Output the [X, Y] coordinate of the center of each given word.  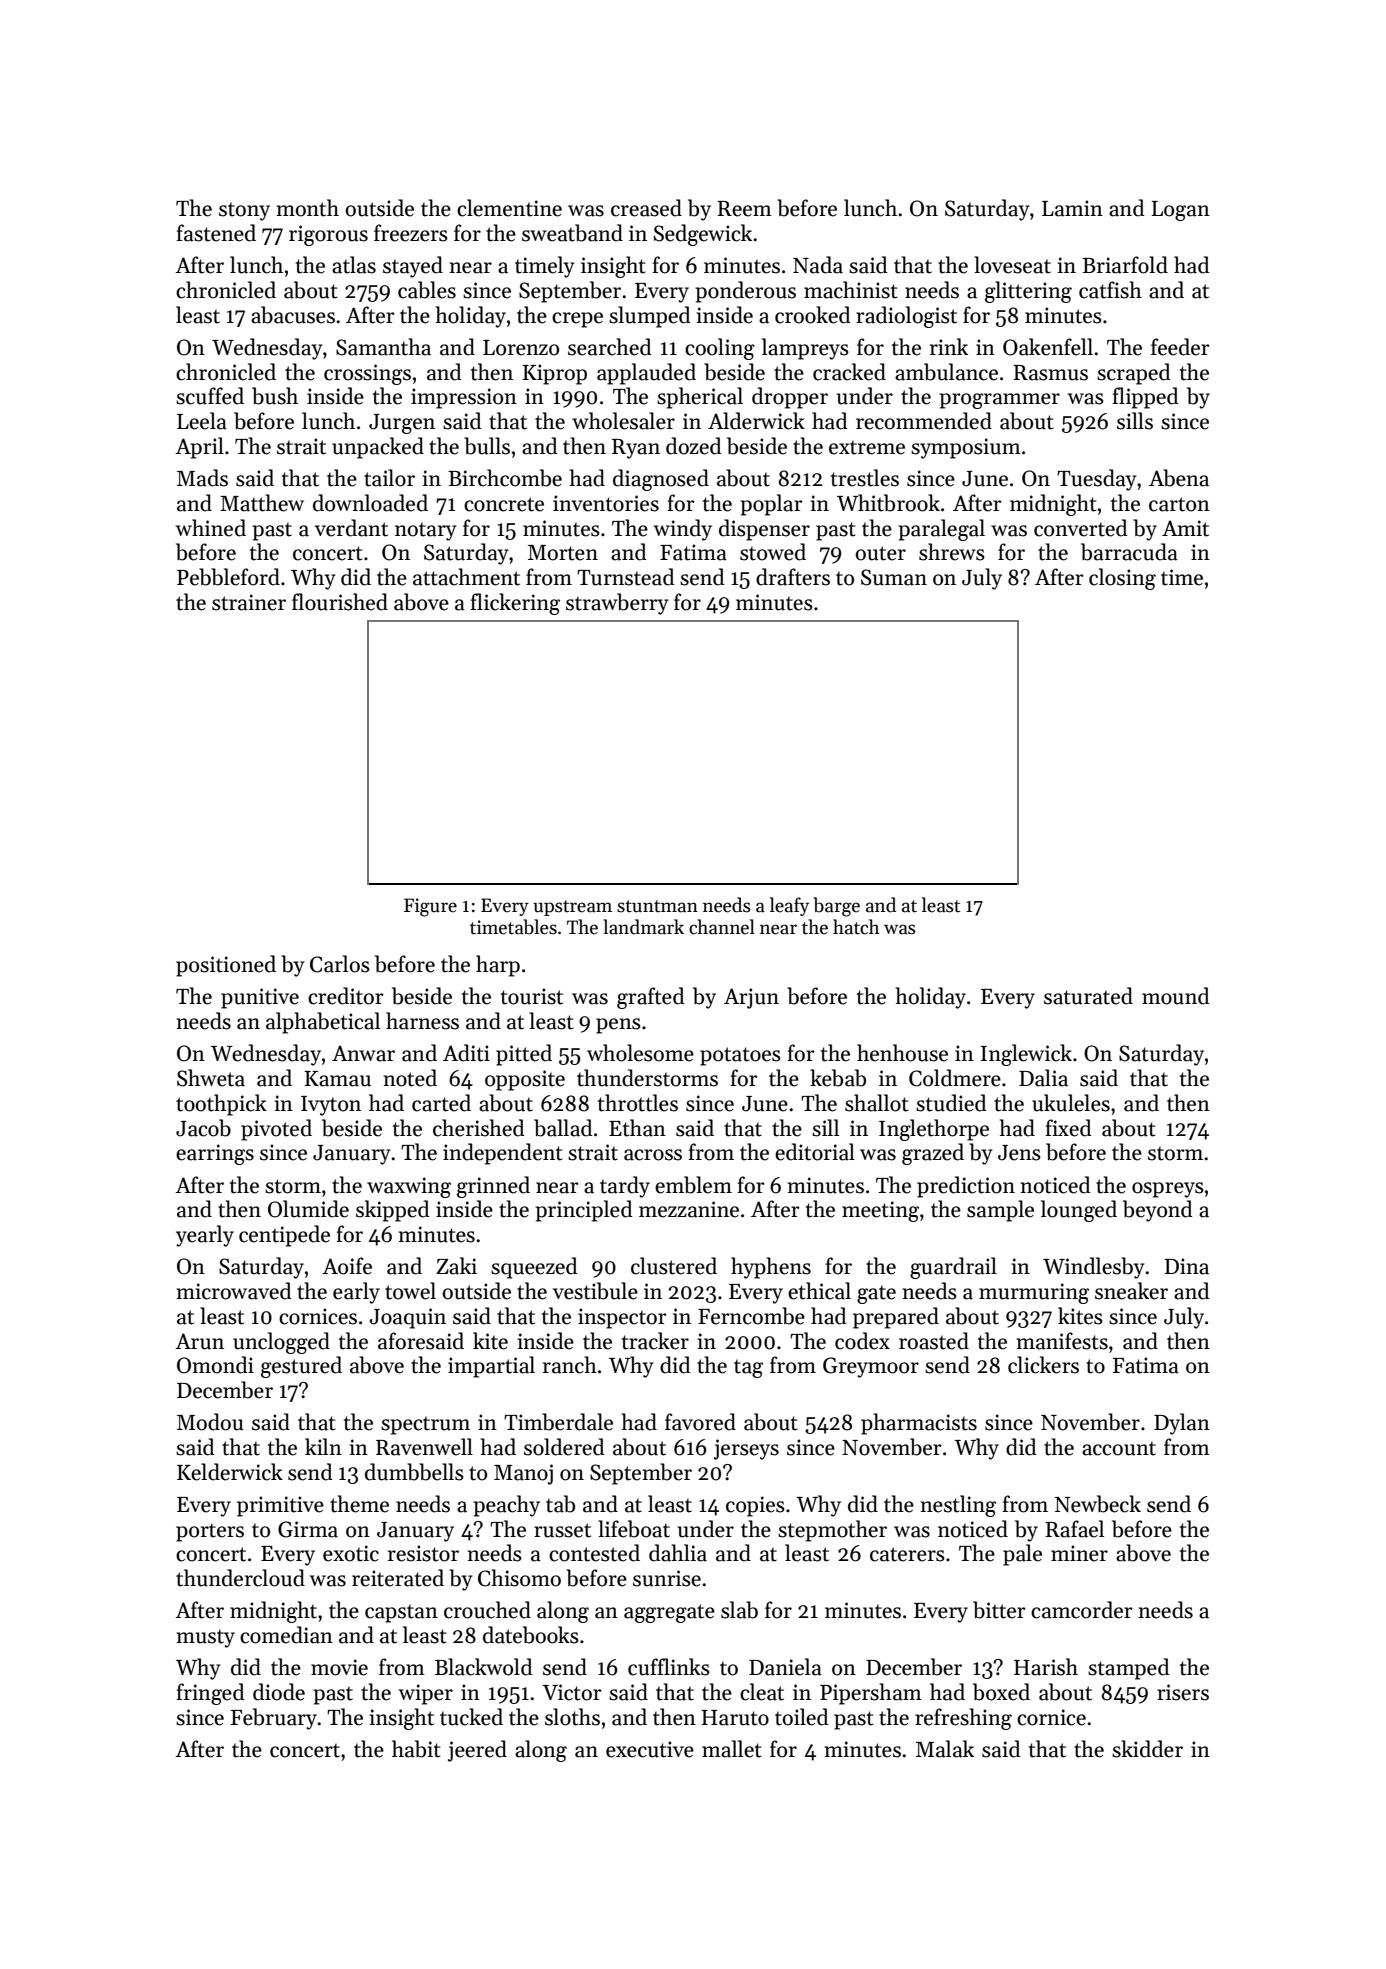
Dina [1186, 1266]
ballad [563, 1128]
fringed [210, 1694]
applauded [646, 374]
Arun [199, 1341]
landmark [643, 927]
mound [1176, 996]
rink [949, 346]
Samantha [383, 347]
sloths [572, 1717]
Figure [430, 907]
